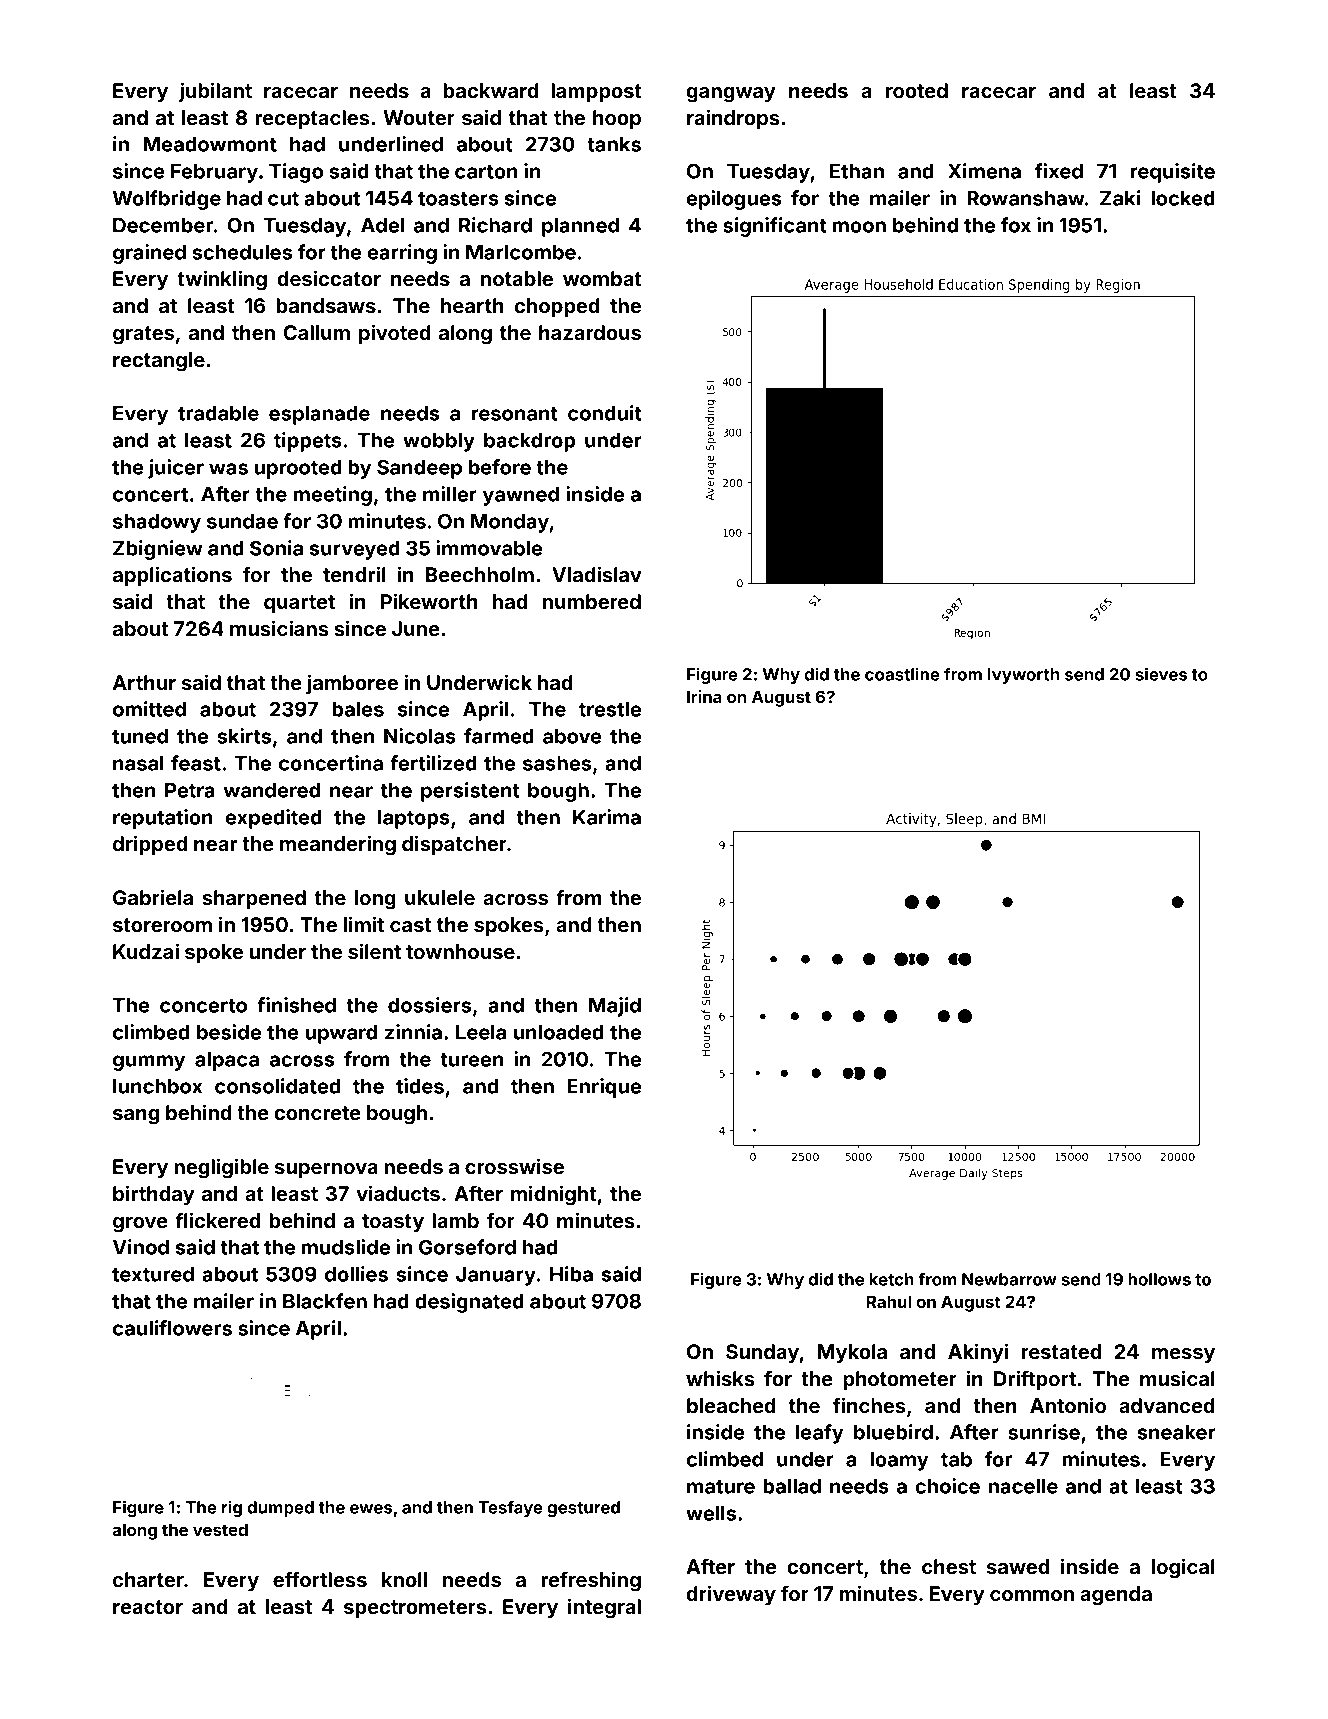 Image resolution: width=1328 pixels, height=1719 pixels. Describe the element at coordinates (615, 1007) in the page. I see `Majid` at that location.
